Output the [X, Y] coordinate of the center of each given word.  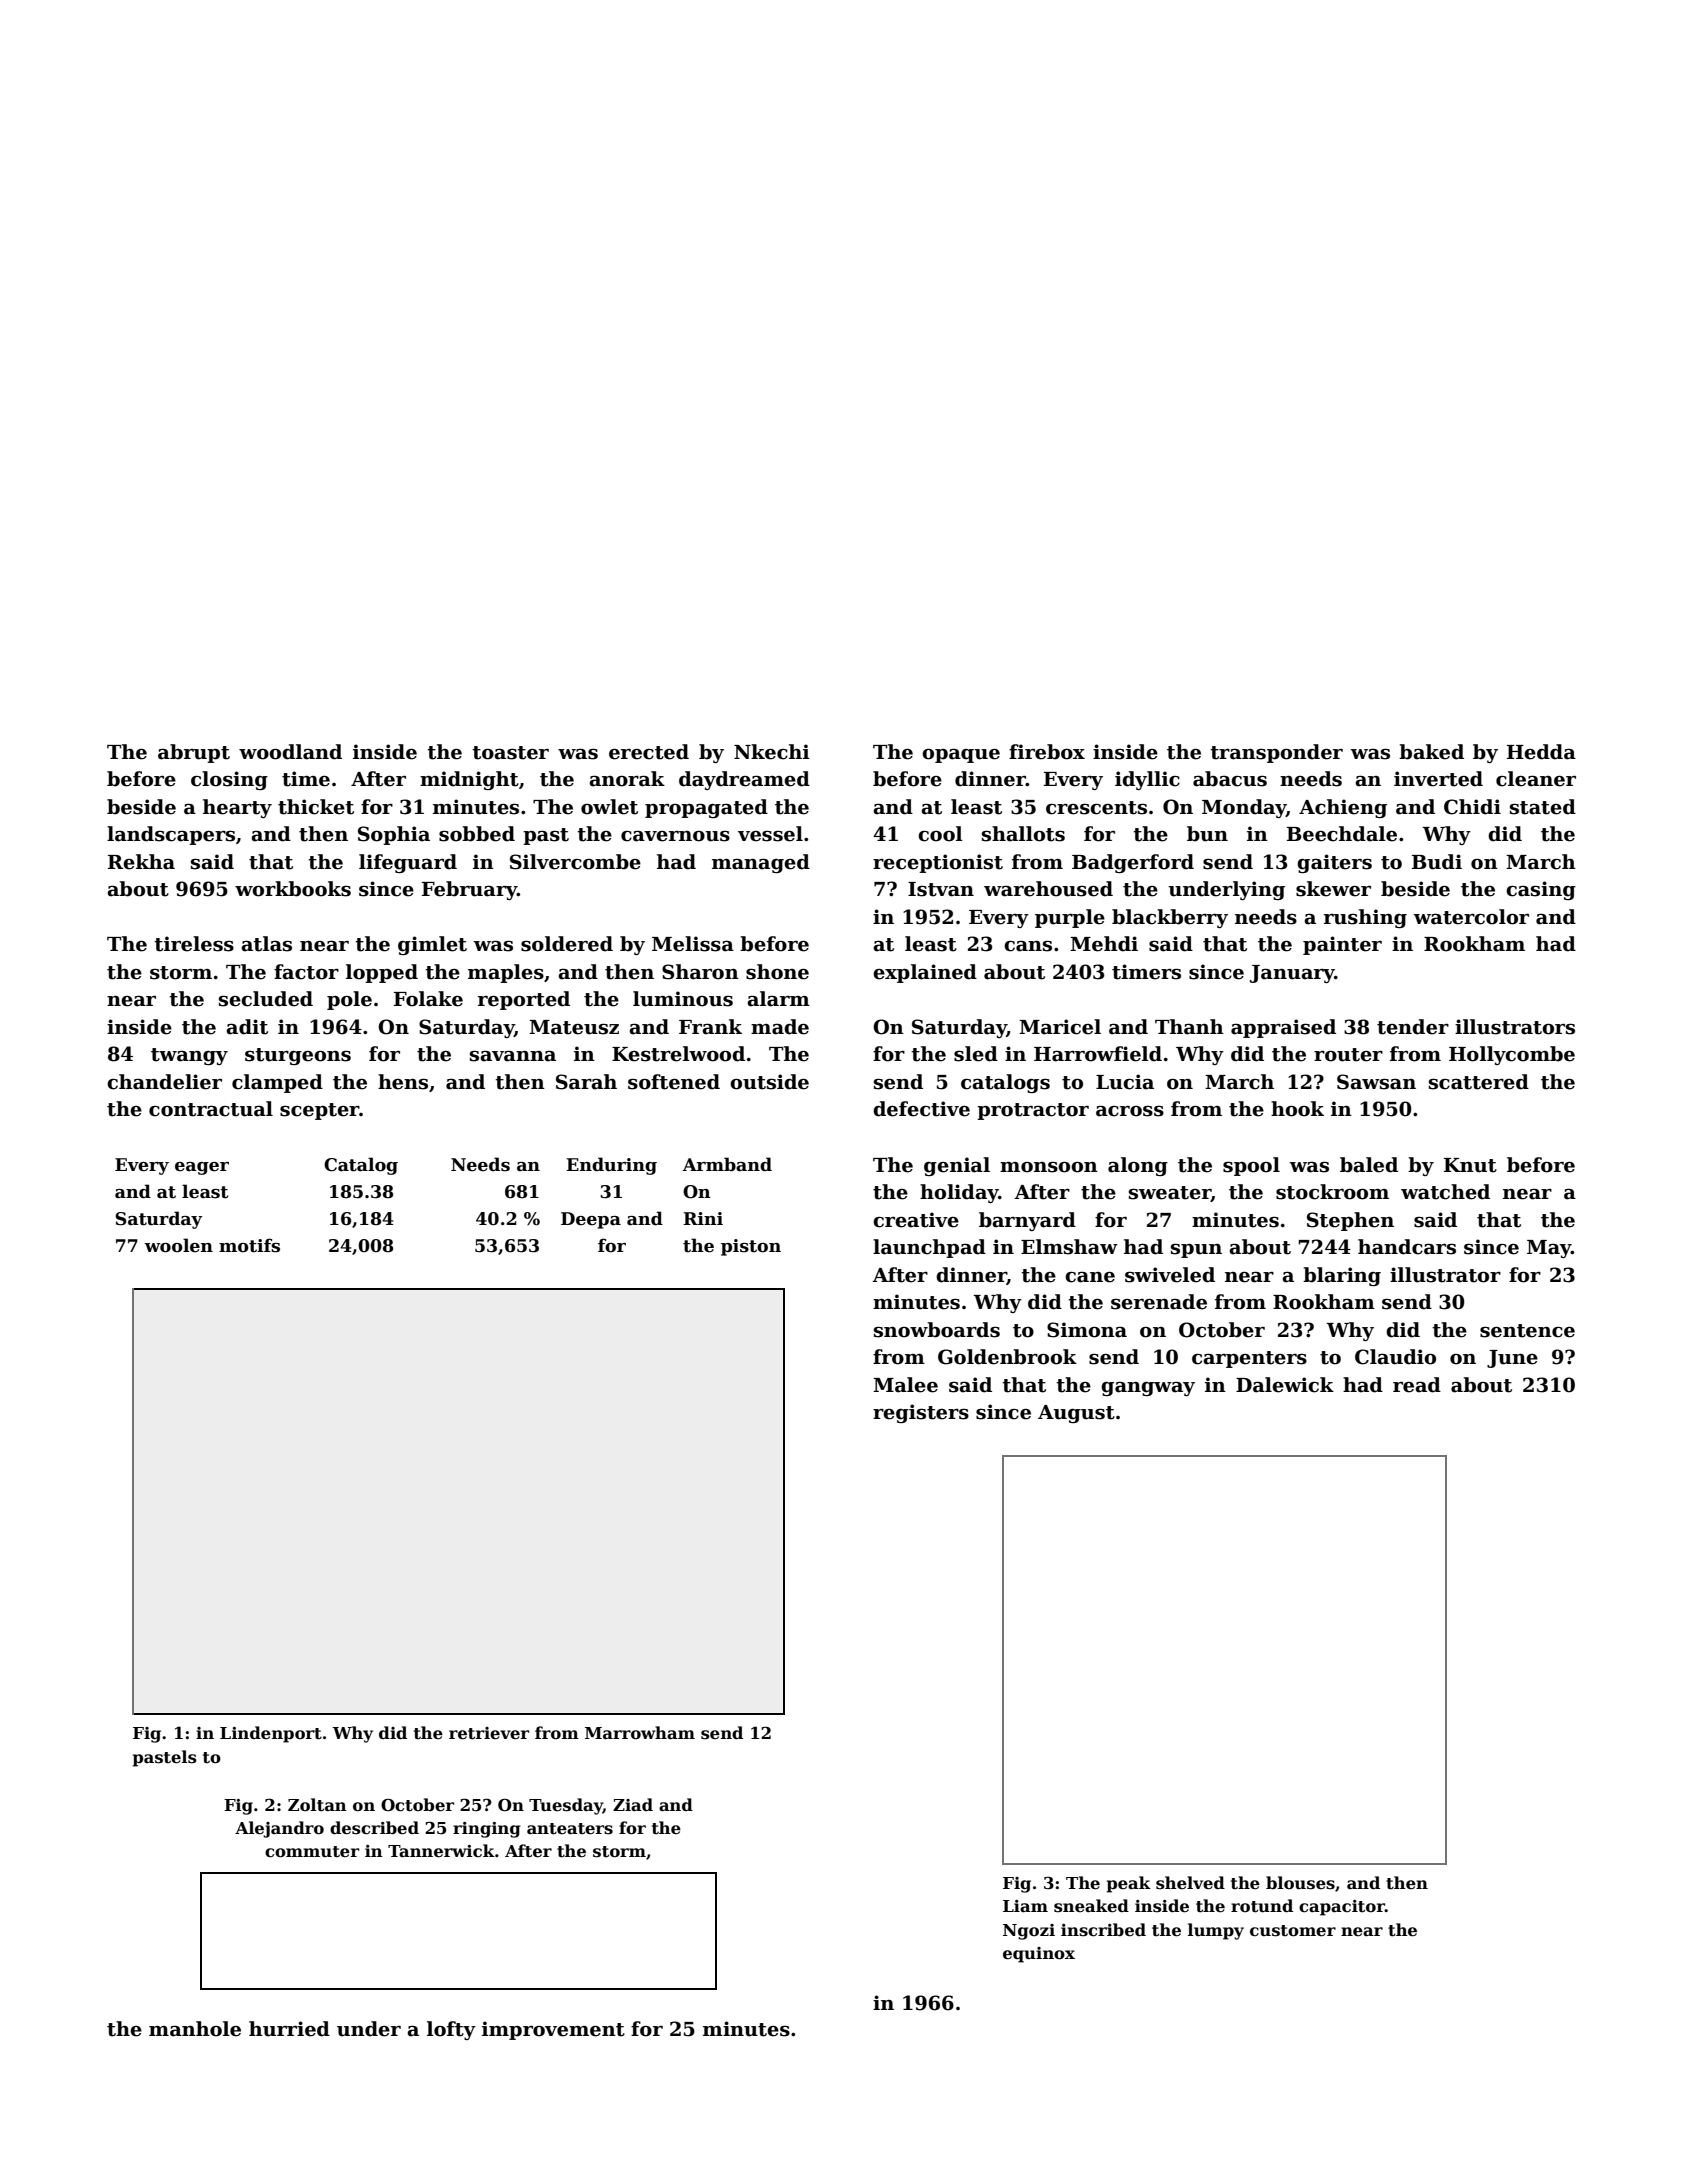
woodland [290, 752]
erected [649, 752]
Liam [1025, 1906]
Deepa [591, 1220]
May [1549, 1249]
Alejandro [279, 1829]
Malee [905, 1385]
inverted [1438, 779]
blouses [1300, 1883]
